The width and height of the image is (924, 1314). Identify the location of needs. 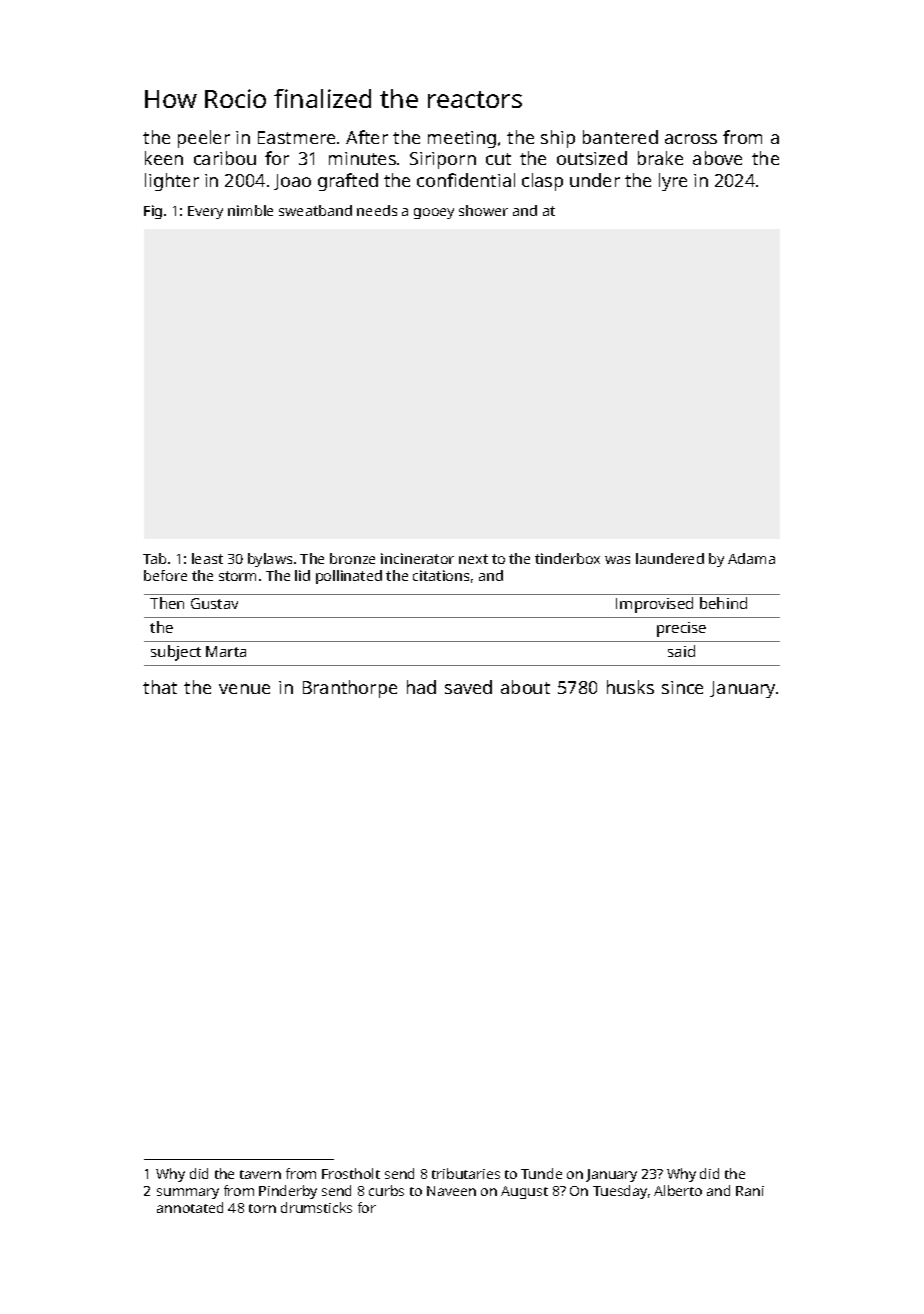
(377, 210).
